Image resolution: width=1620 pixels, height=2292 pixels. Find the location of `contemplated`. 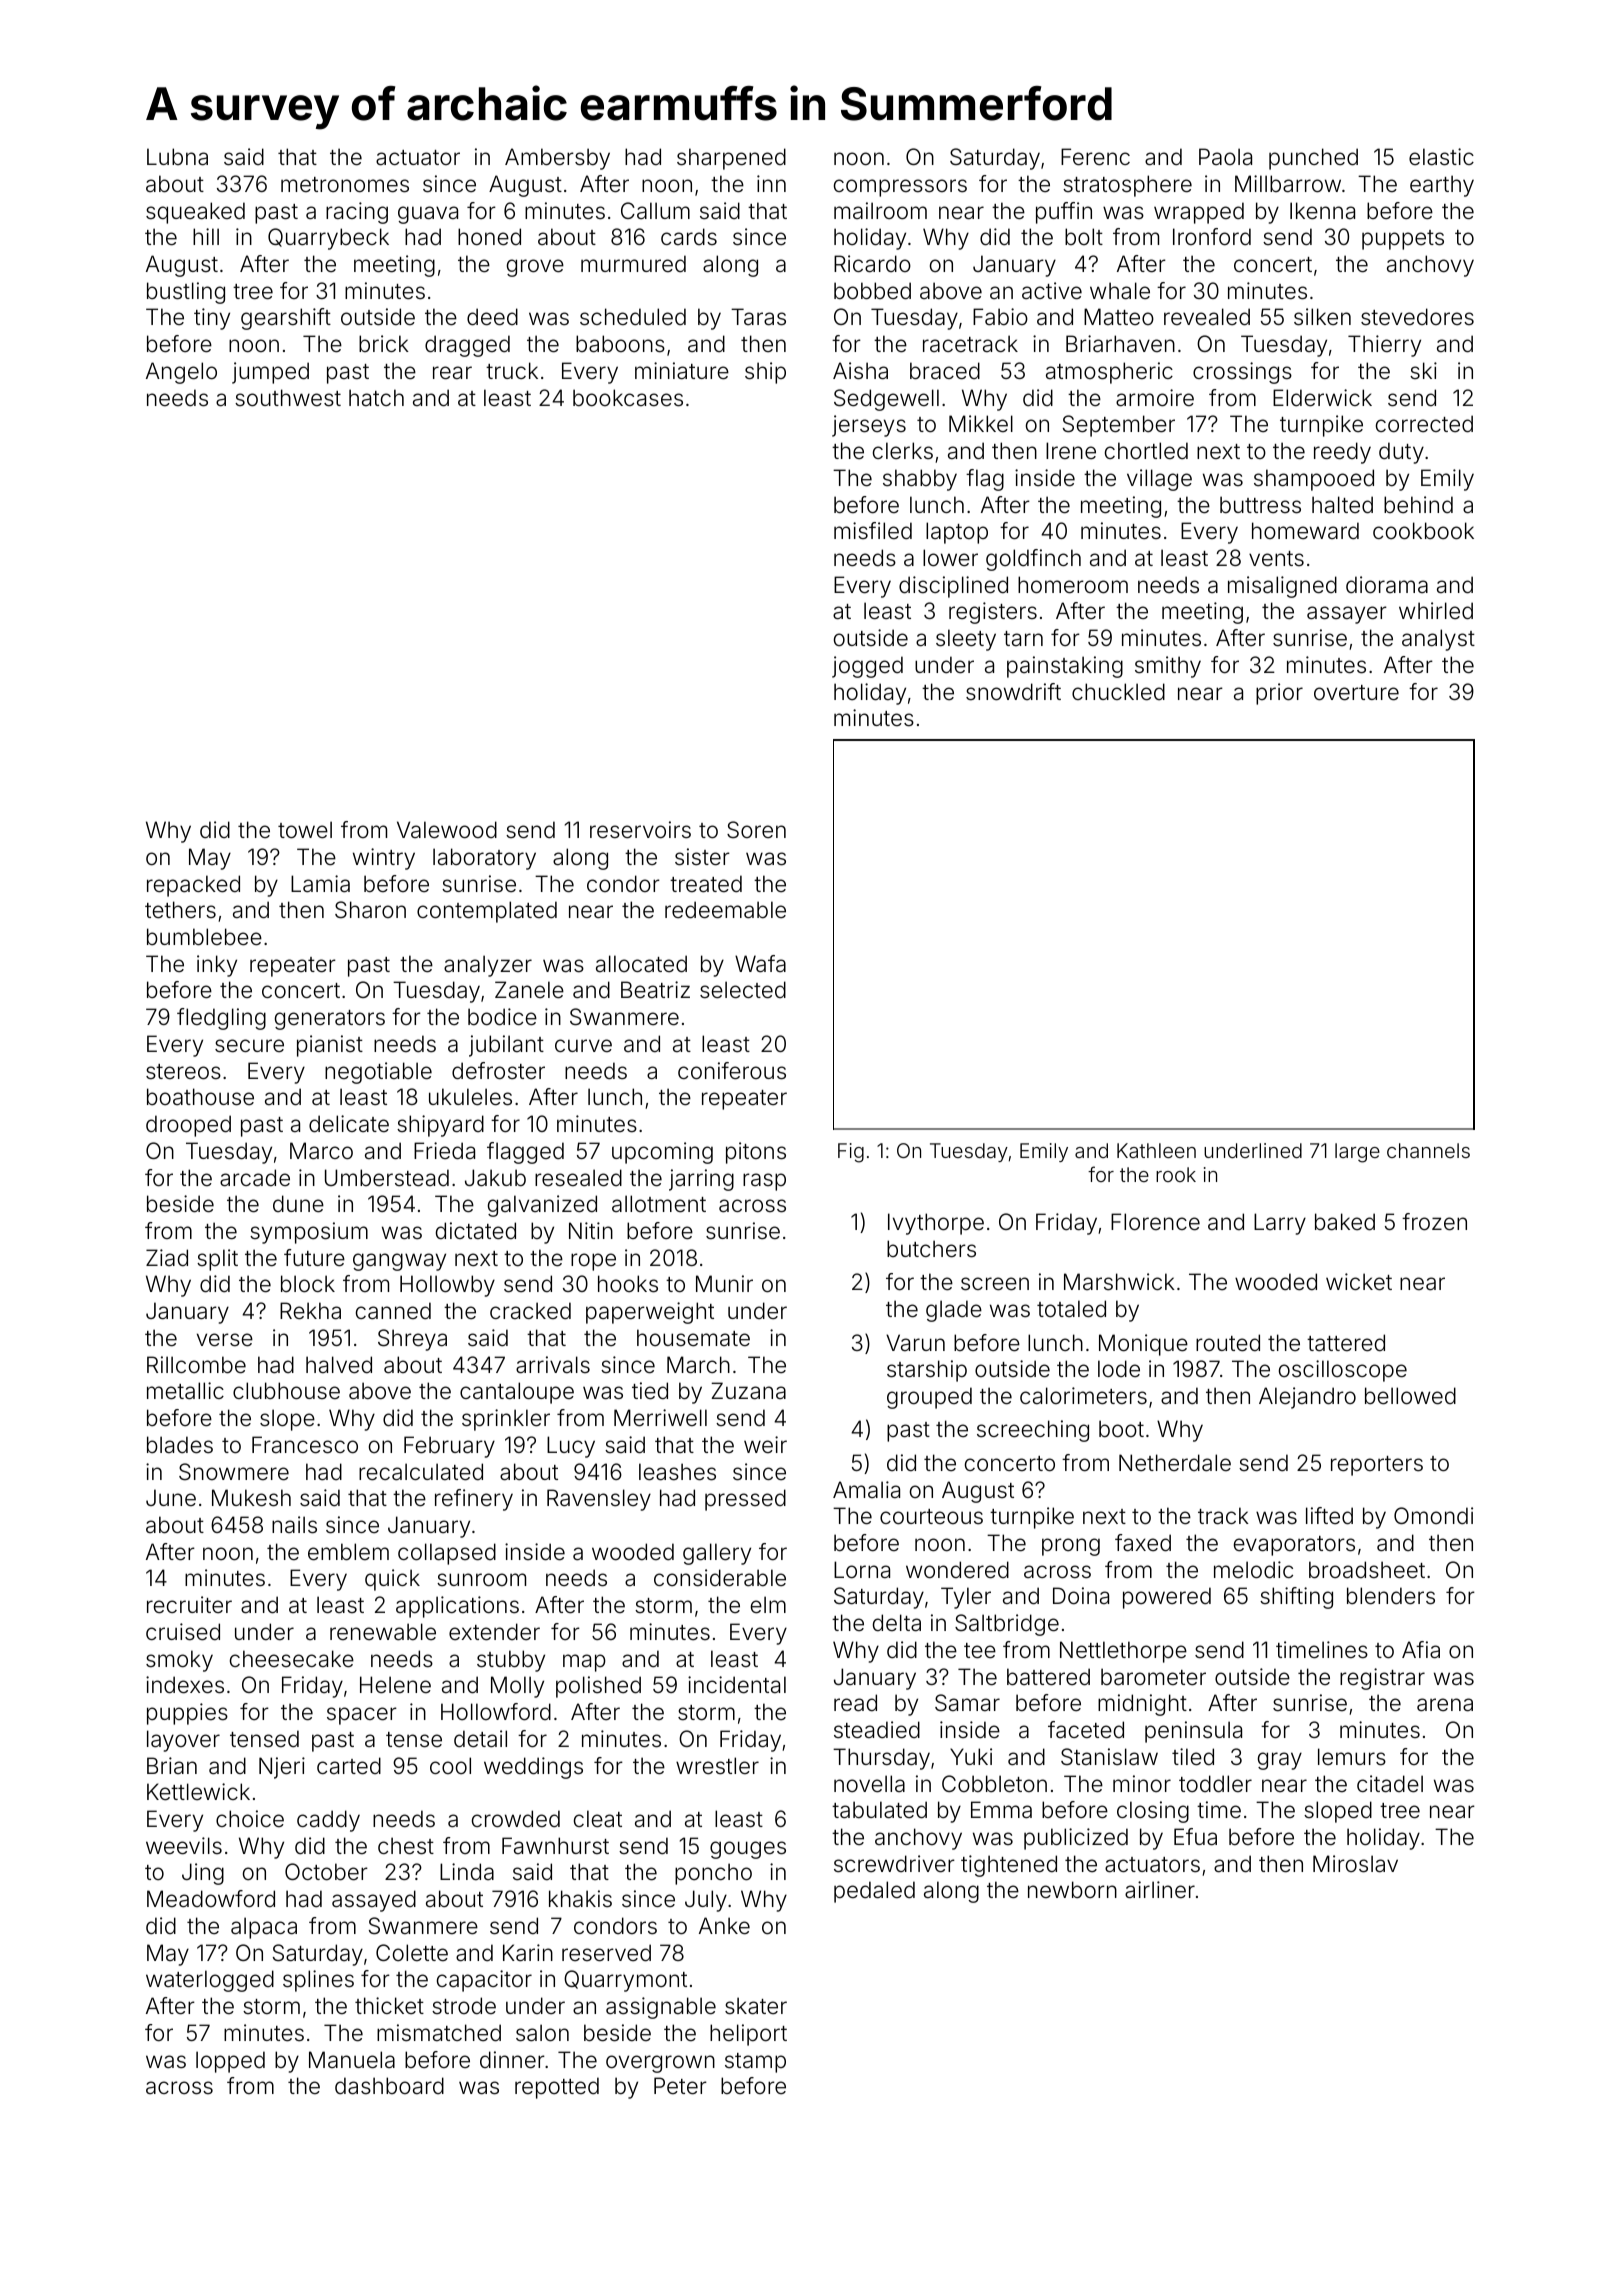

contemplated is located at coordinates (487, 912).
